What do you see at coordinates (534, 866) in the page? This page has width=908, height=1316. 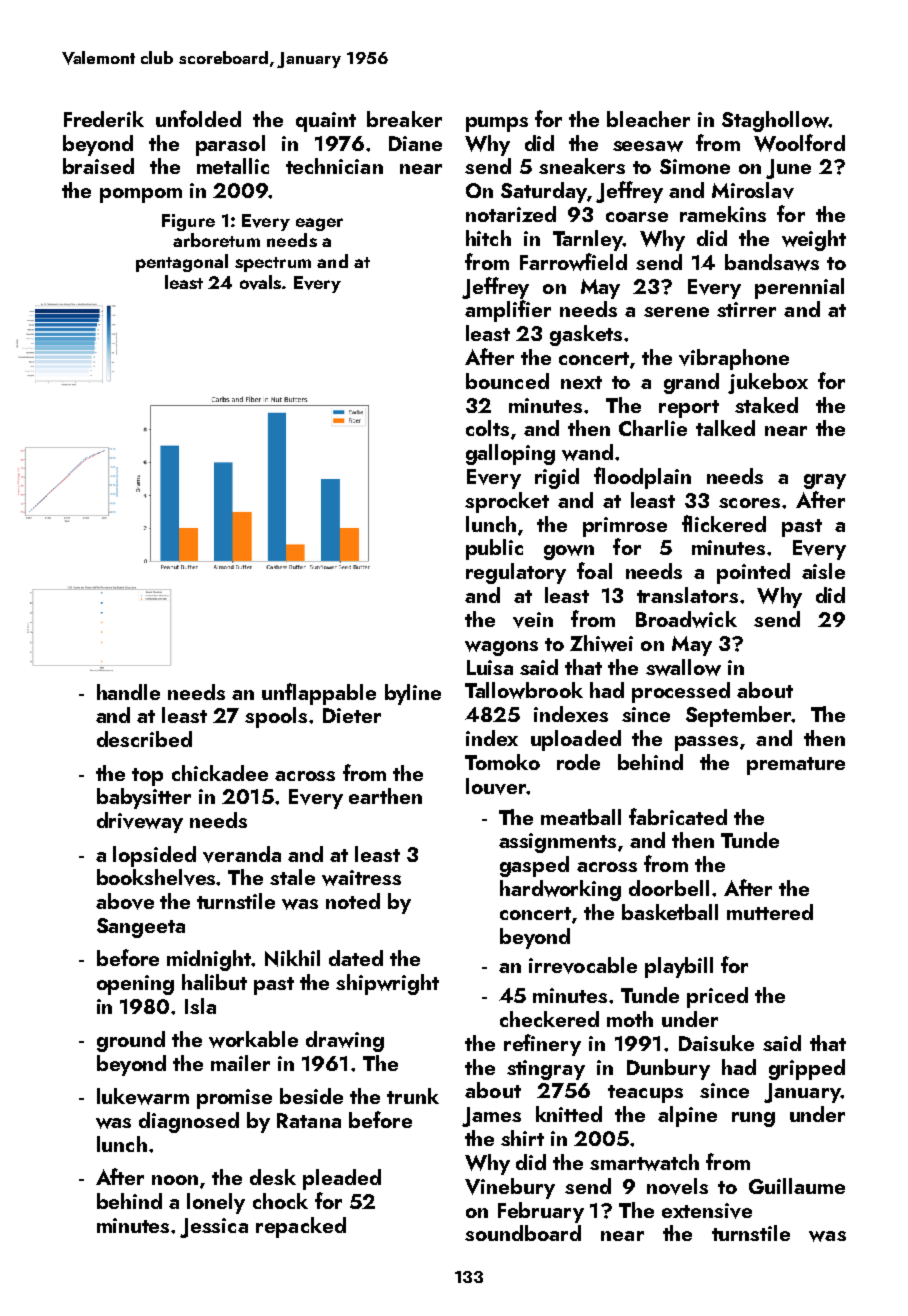 I see `gasped` at bounding box center [534, 866].
